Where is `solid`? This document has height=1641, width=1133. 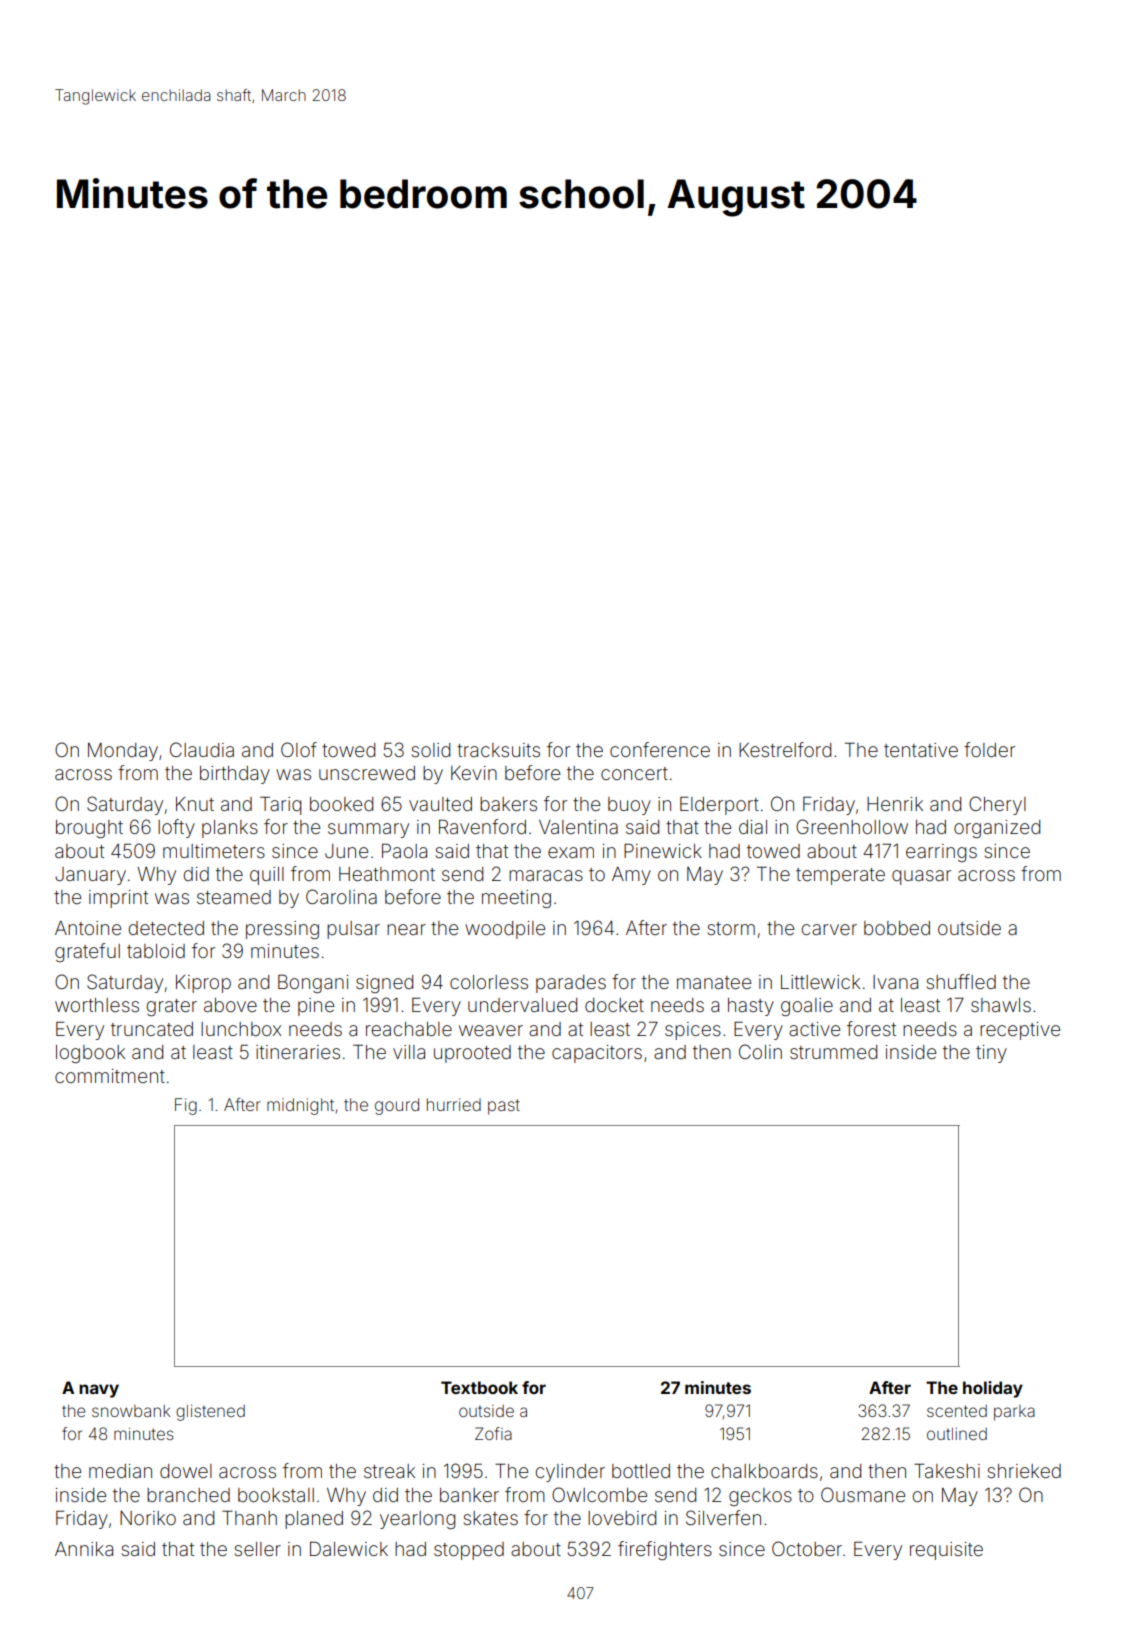
solid is located at coordinates (431, 750).
